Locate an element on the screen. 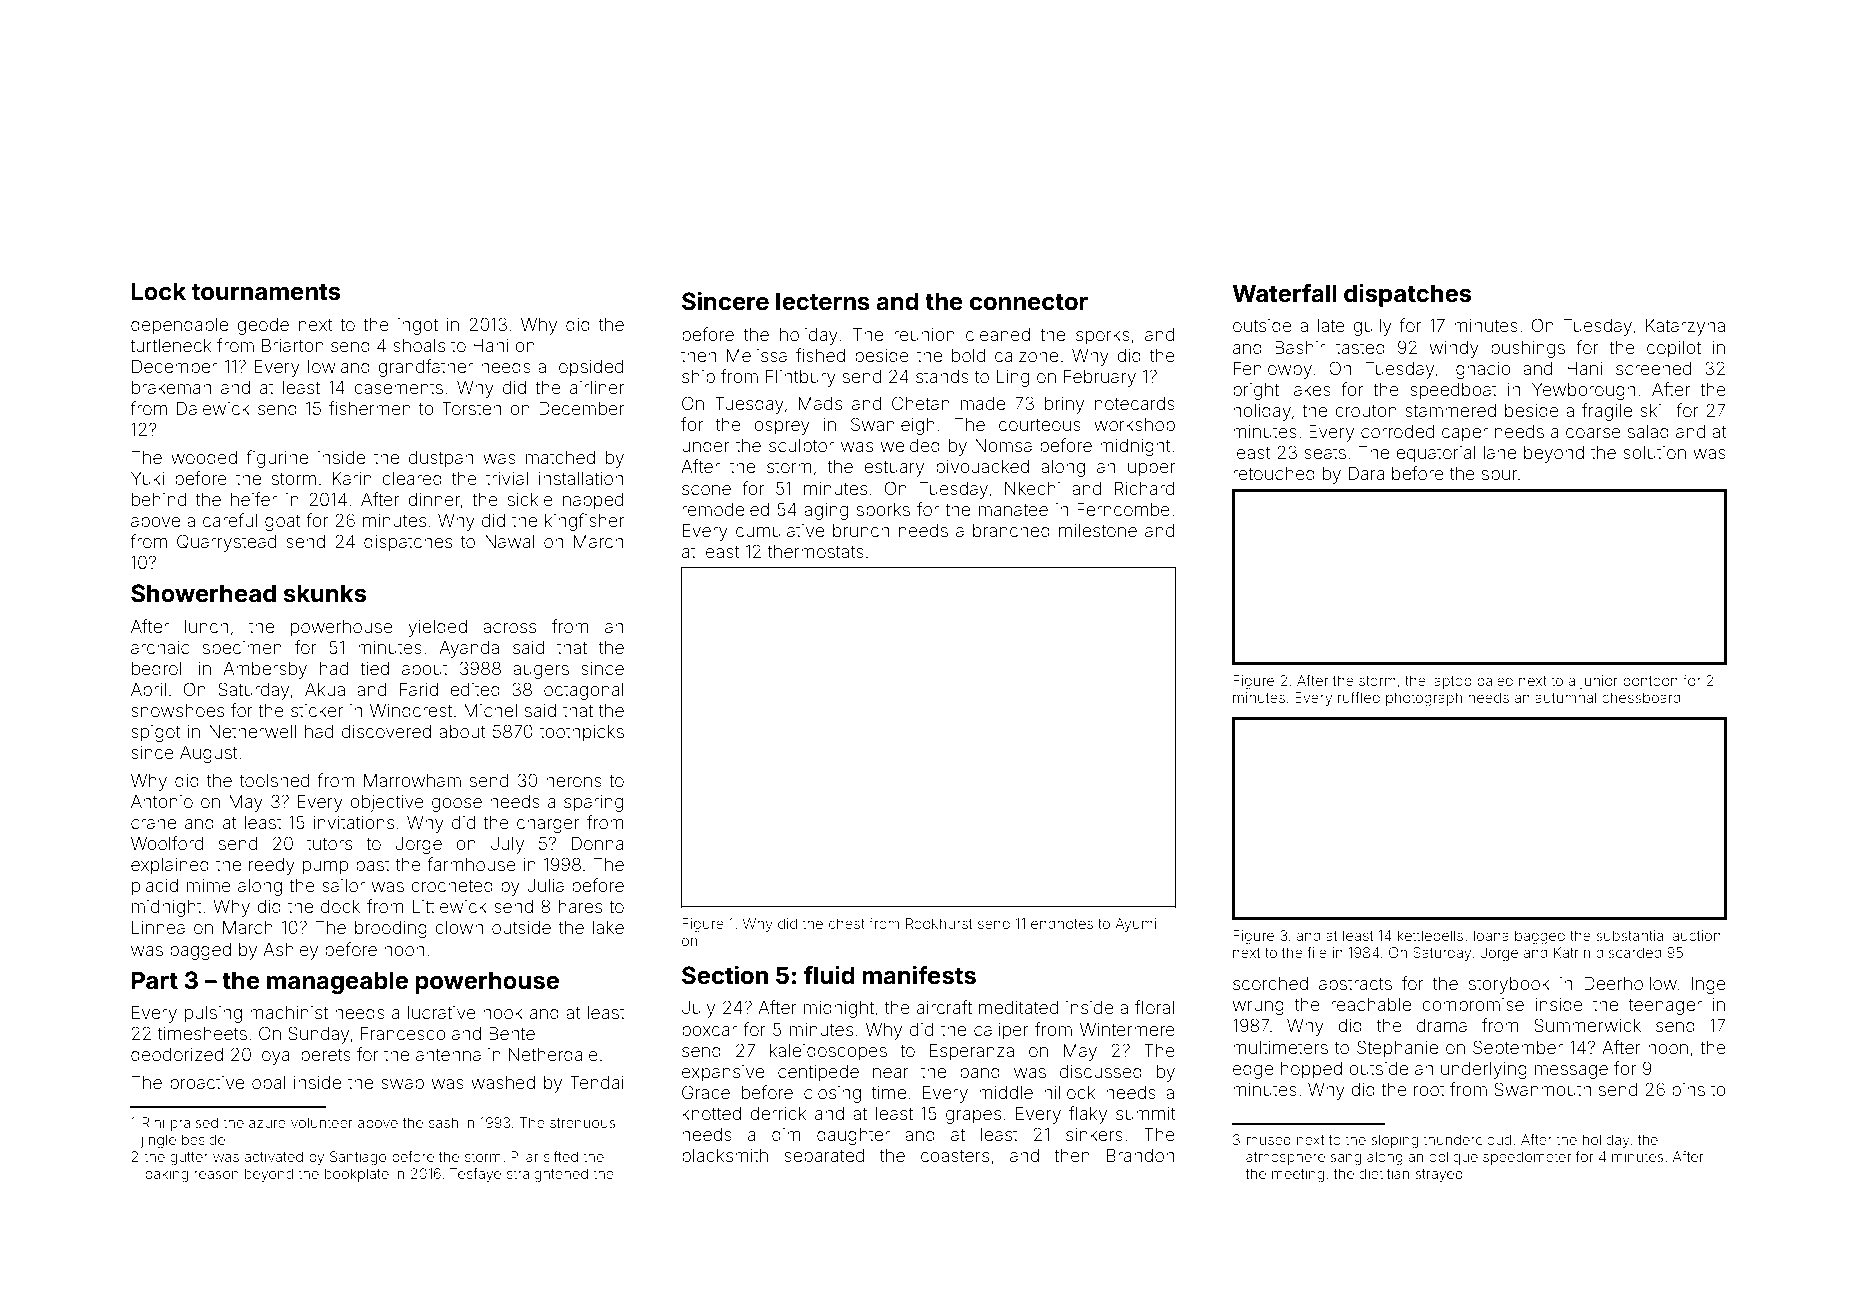 The height and width of the screenshot is (1313, 1857). discarded is located at coordinates (1629, 952).
